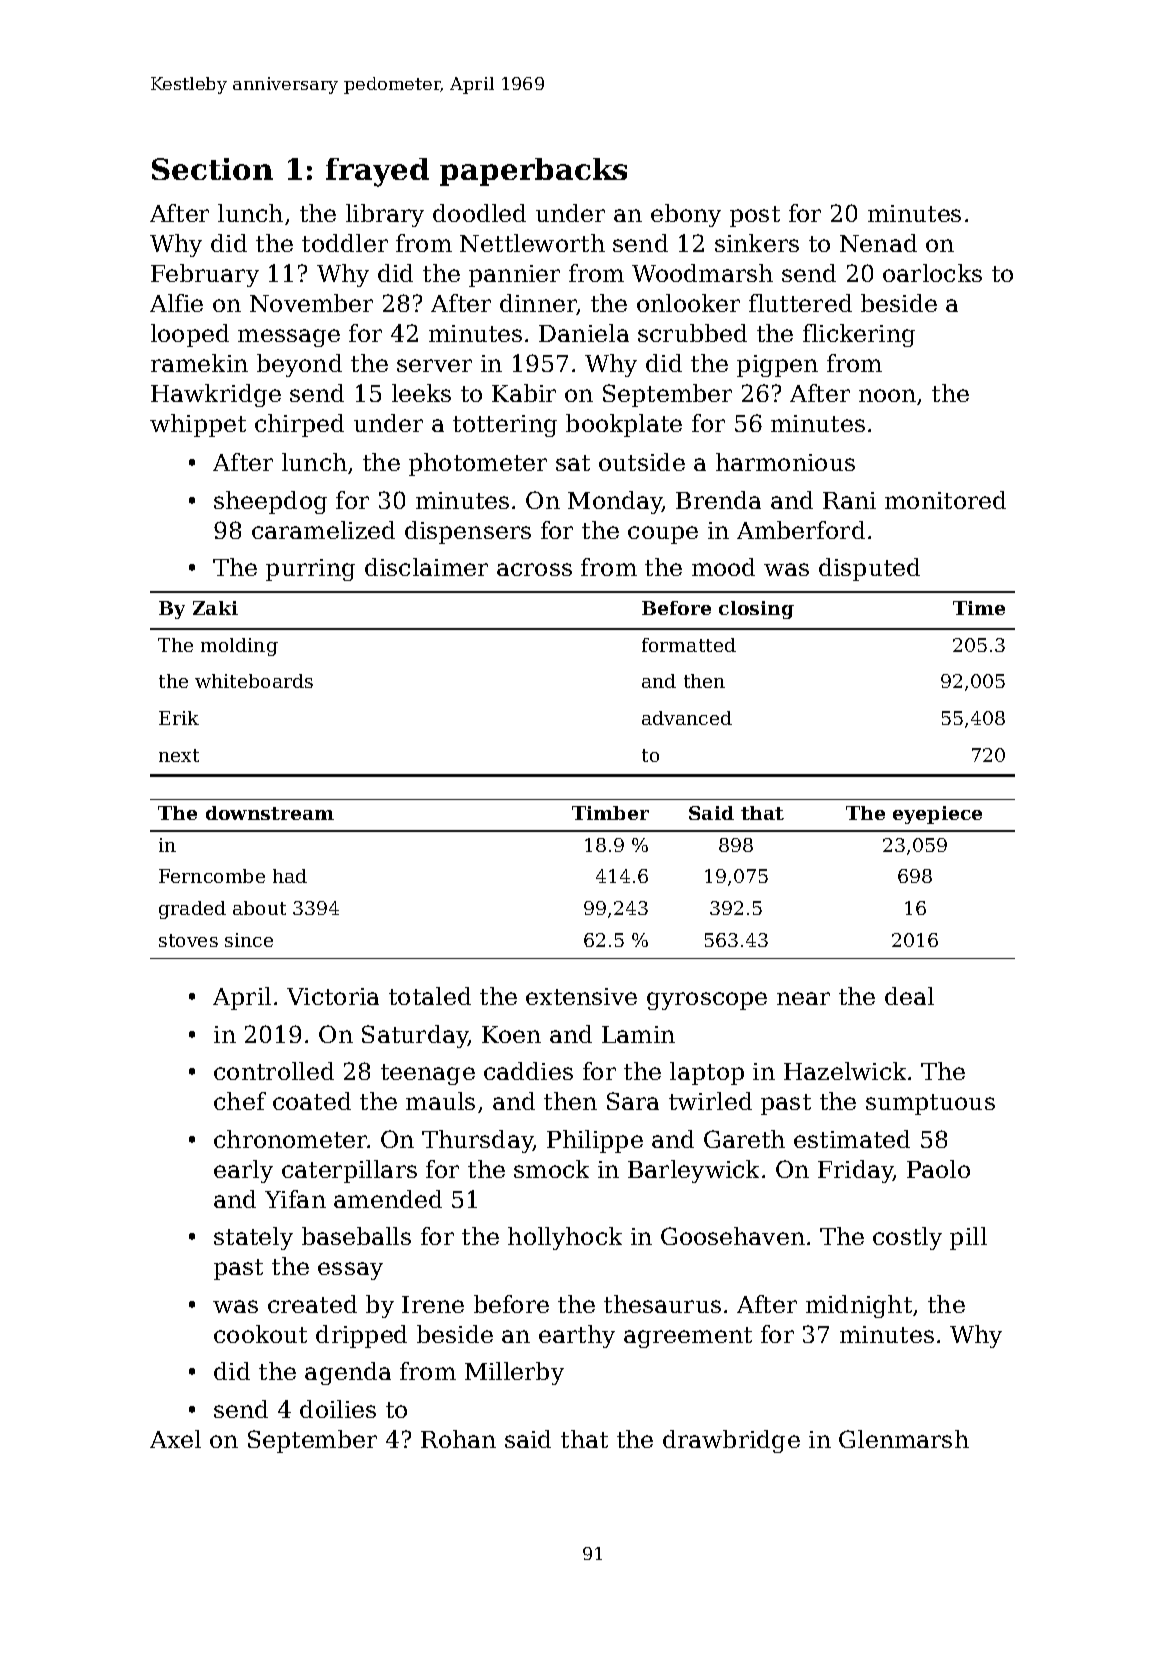 This image has height=1654, width=1165. Describe the element at coordinates (686, 215) in the image. I see `ebony` at that location.
